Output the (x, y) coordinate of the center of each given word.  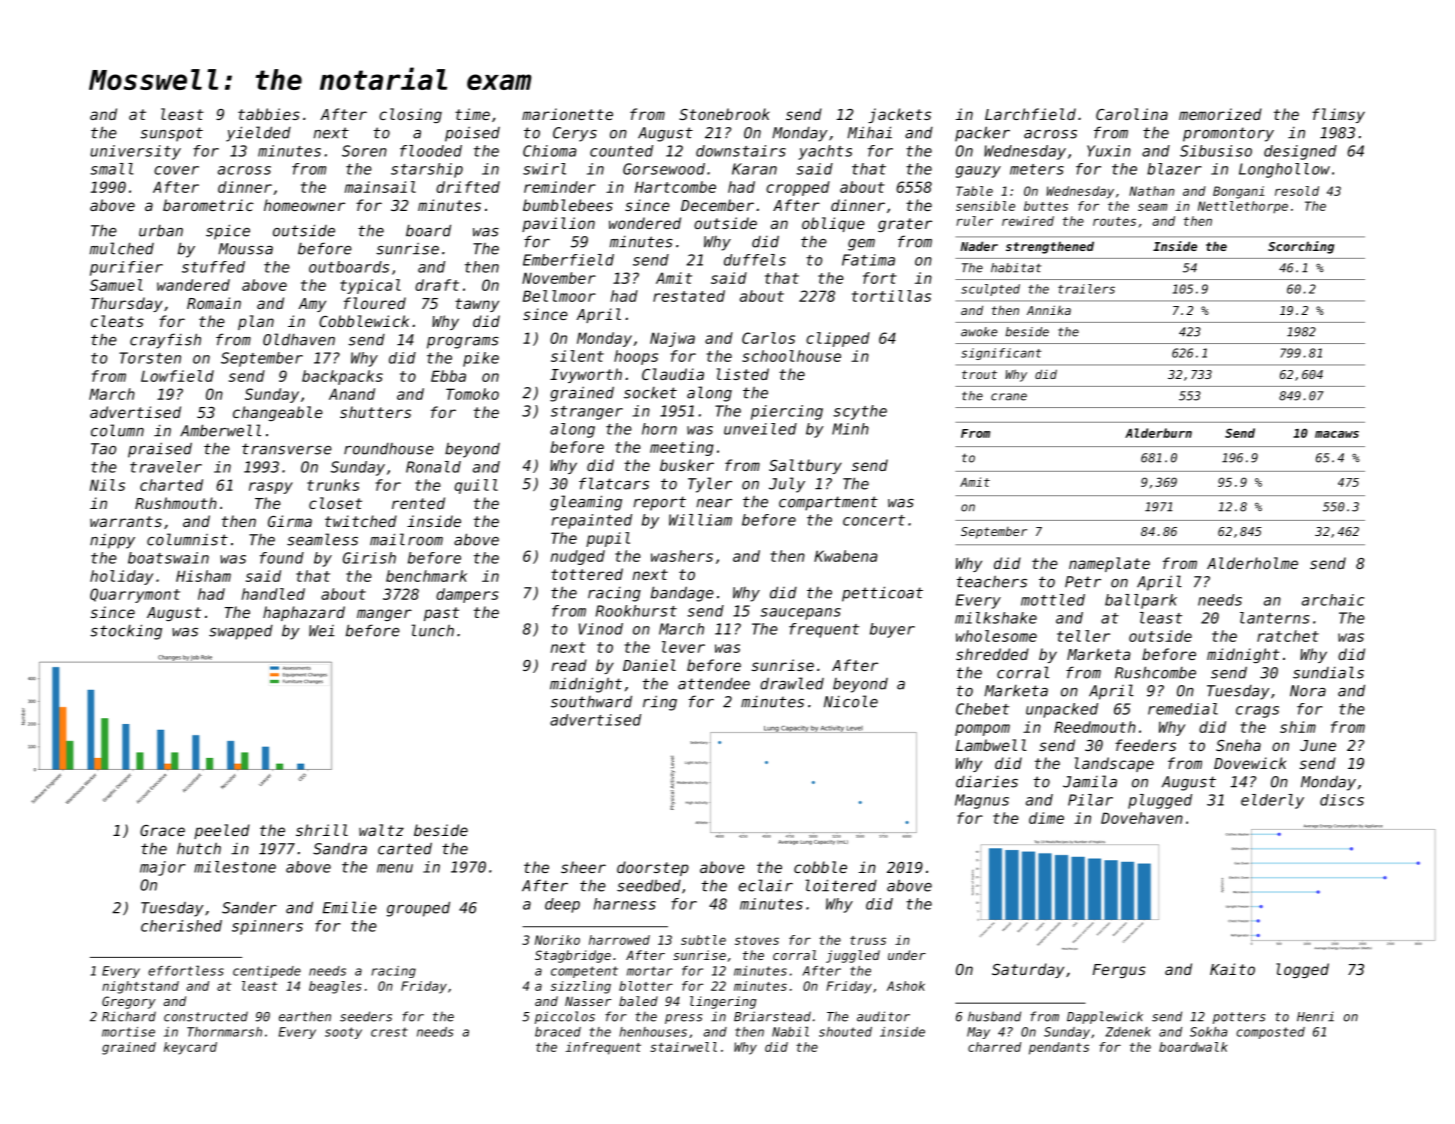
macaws (1337, 434)
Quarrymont (135, 595)
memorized (1220, 114)
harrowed (619, 940)
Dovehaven (1142, 818)
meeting (682, 448)
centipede (267, 972)
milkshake (996, 618)
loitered (841, 885)
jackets (899, 115)
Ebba (448, 376)
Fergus (1119, 971)
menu (395, 868)
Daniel (649, 665)
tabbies (269, 114)
